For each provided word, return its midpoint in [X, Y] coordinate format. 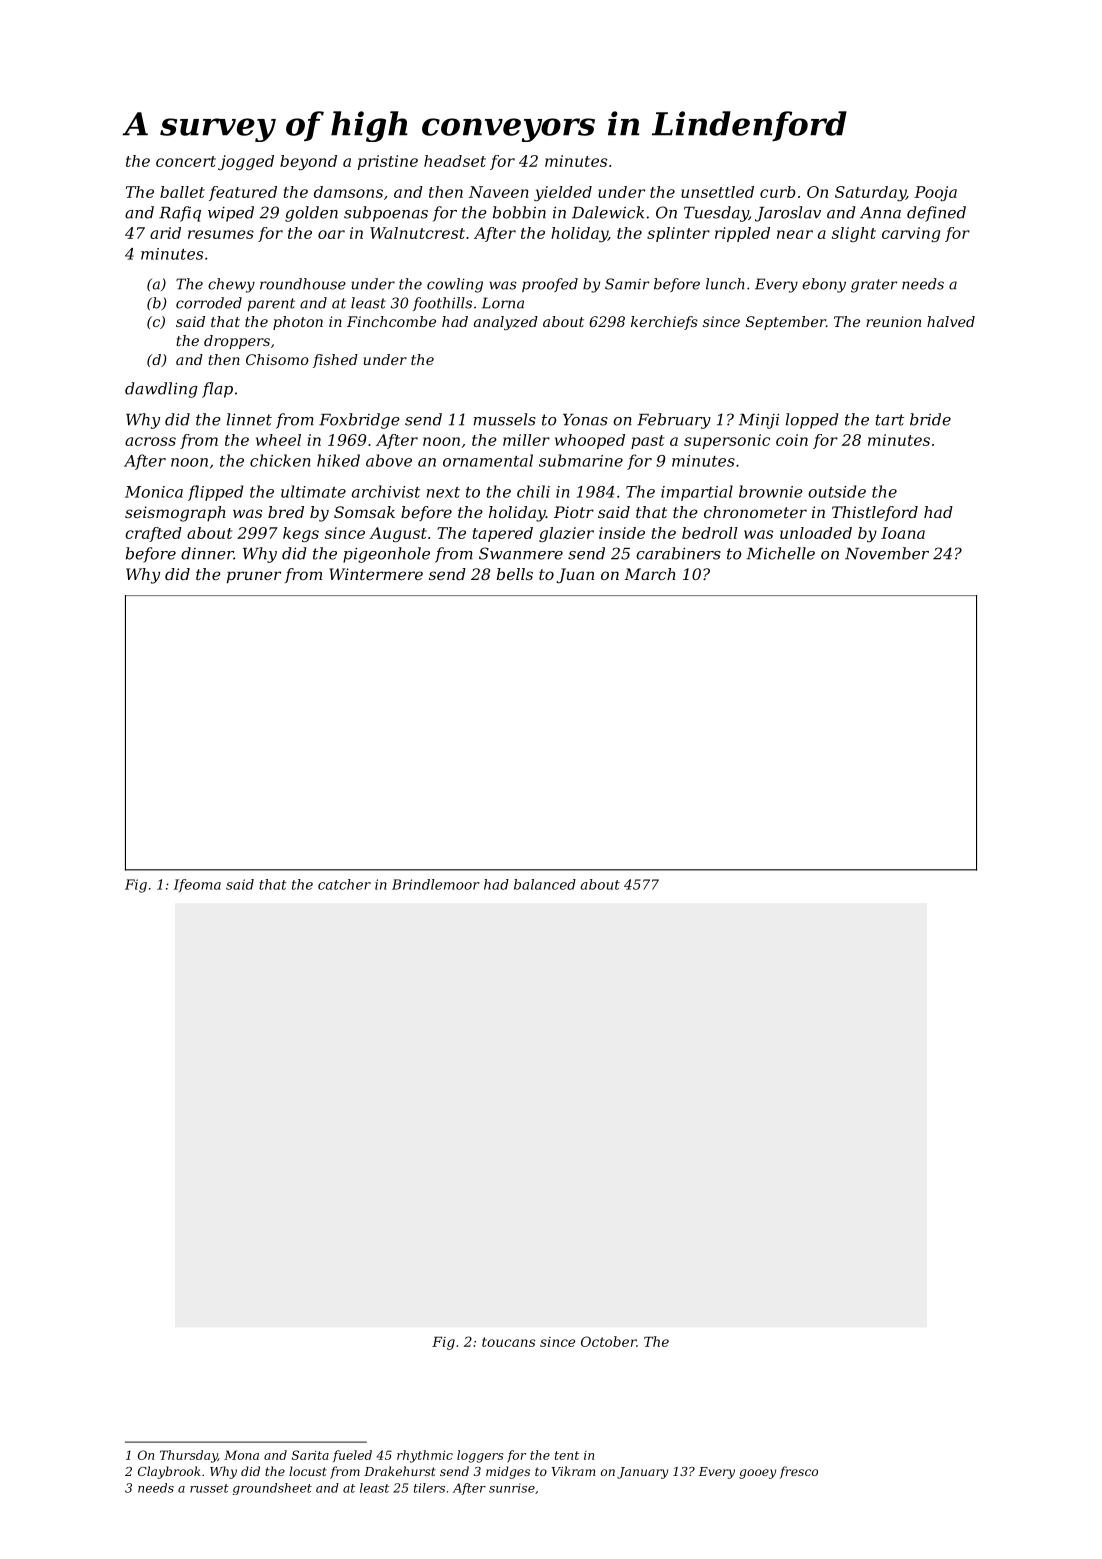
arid [165, 233]
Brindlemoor [436, 884]
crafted [153, 534]
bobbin [519, 212]
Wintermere [376, 574]
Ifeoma [197, 885]
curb [778, 192]
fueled [352, 1456]
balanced [545, 884]
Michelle [781, 553]
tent [567, 1455]
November [887, 553]
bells [515, 574]
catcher [344, 884]
